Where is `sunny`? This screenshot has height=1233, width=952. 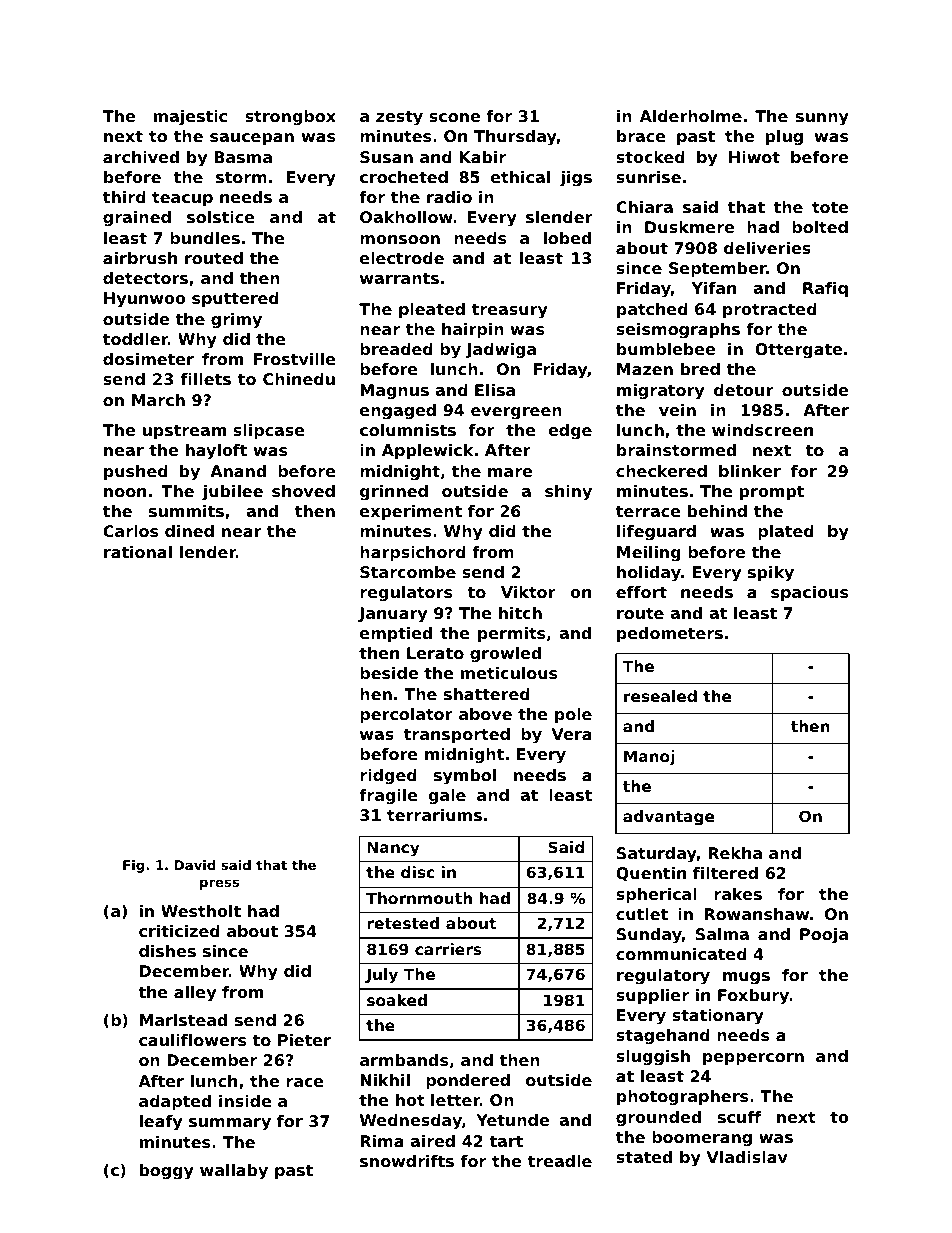 sunny is located at coordinates (822, 119).
